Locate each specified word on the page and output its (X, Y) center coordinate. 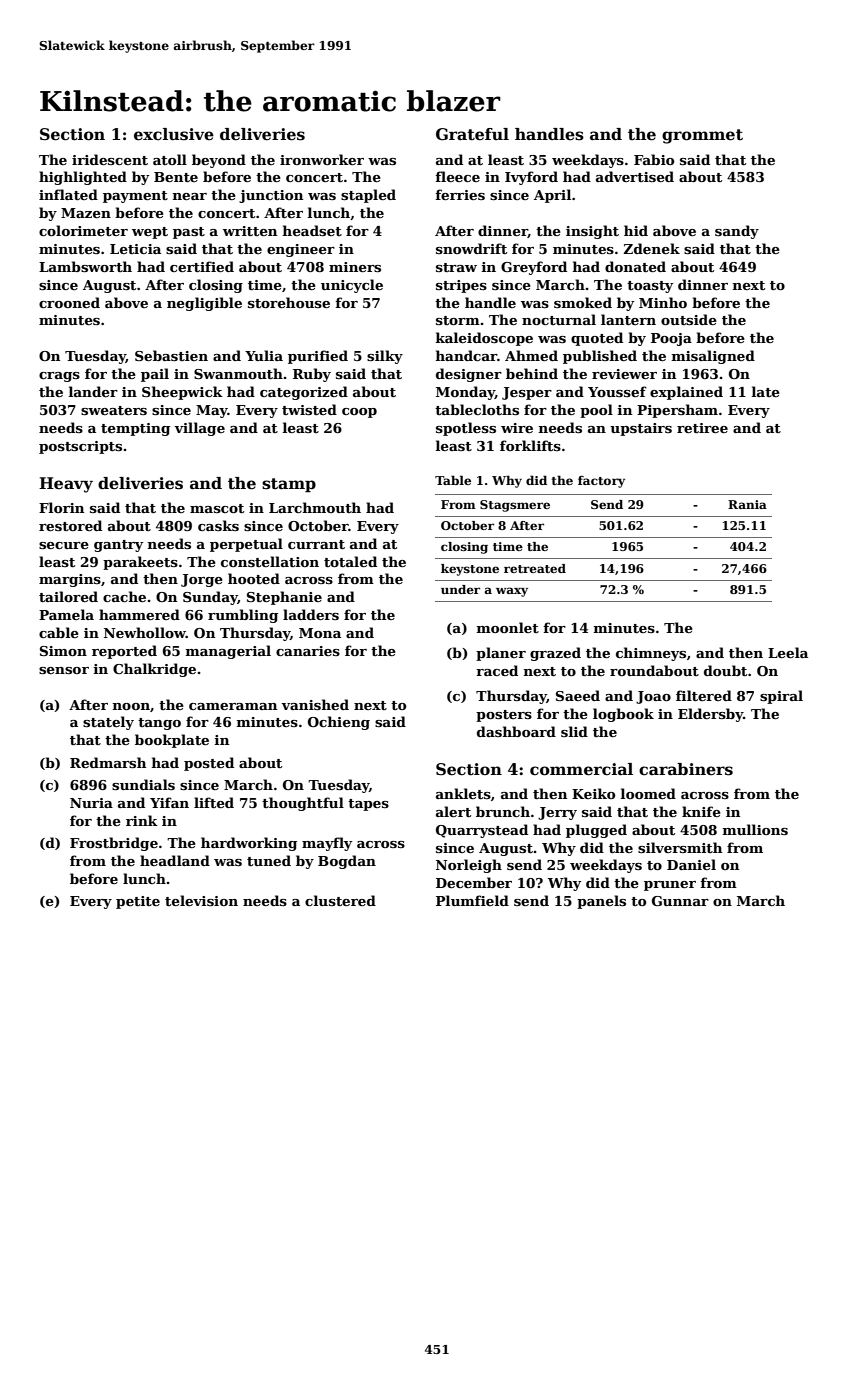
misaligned (713, 357)
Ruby (312, 375)
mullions (755, 829)
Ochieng (339, 723)
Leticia (135, 249)
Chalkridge (154, 670)
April (552, 196)
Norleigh (469, 866)
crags (59, 377)
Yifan (169, 802)
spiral (781, 697)
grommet (702, 136)
